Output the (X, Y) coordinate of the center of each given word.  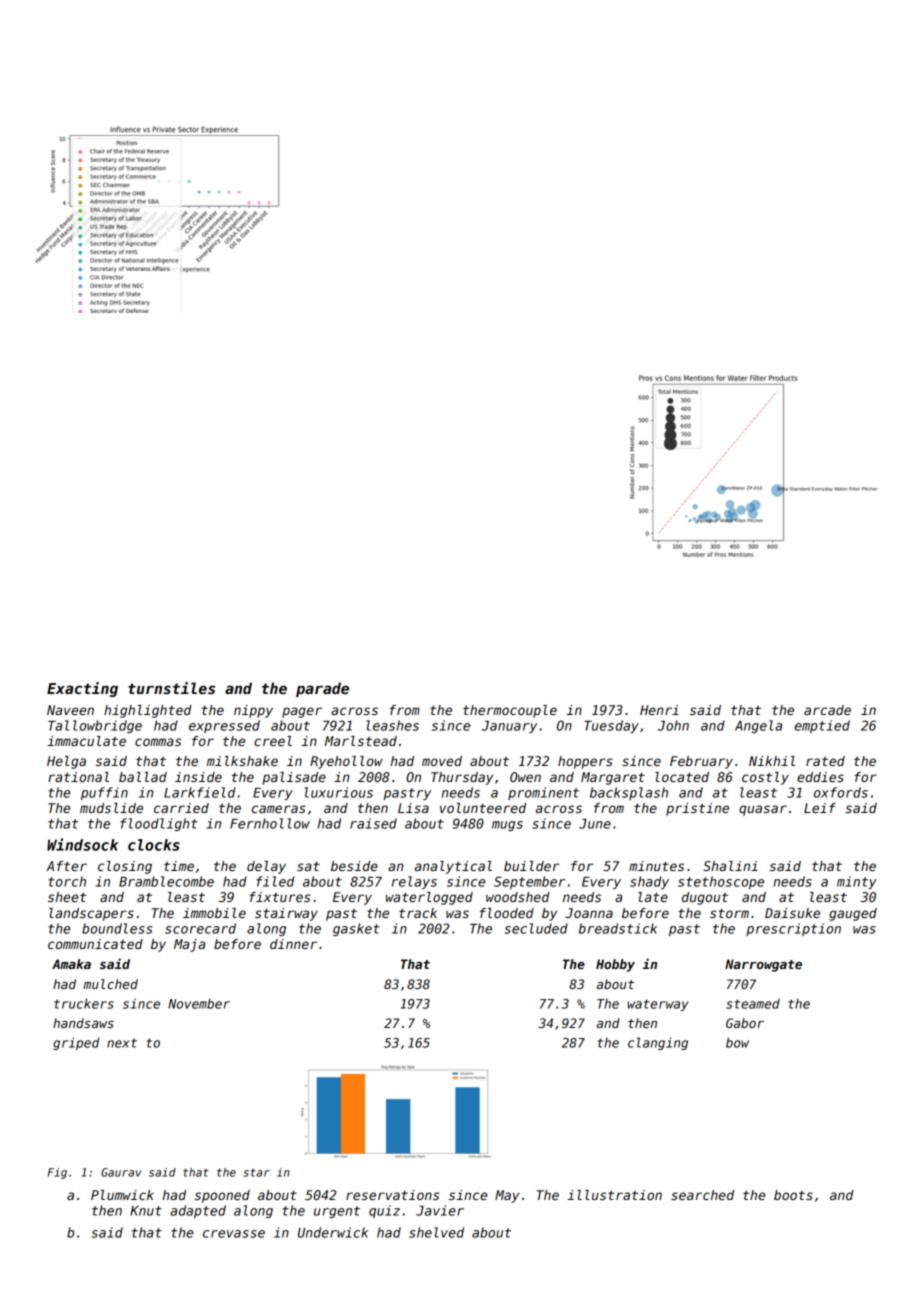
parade (322, 689)
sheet (67, 897)
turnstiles (171, 688)
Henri (659, 710)
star (256, 1172)
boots (793, 1195)
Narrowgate (763, 965)
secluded (536, 928)
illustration (615, 1195)
